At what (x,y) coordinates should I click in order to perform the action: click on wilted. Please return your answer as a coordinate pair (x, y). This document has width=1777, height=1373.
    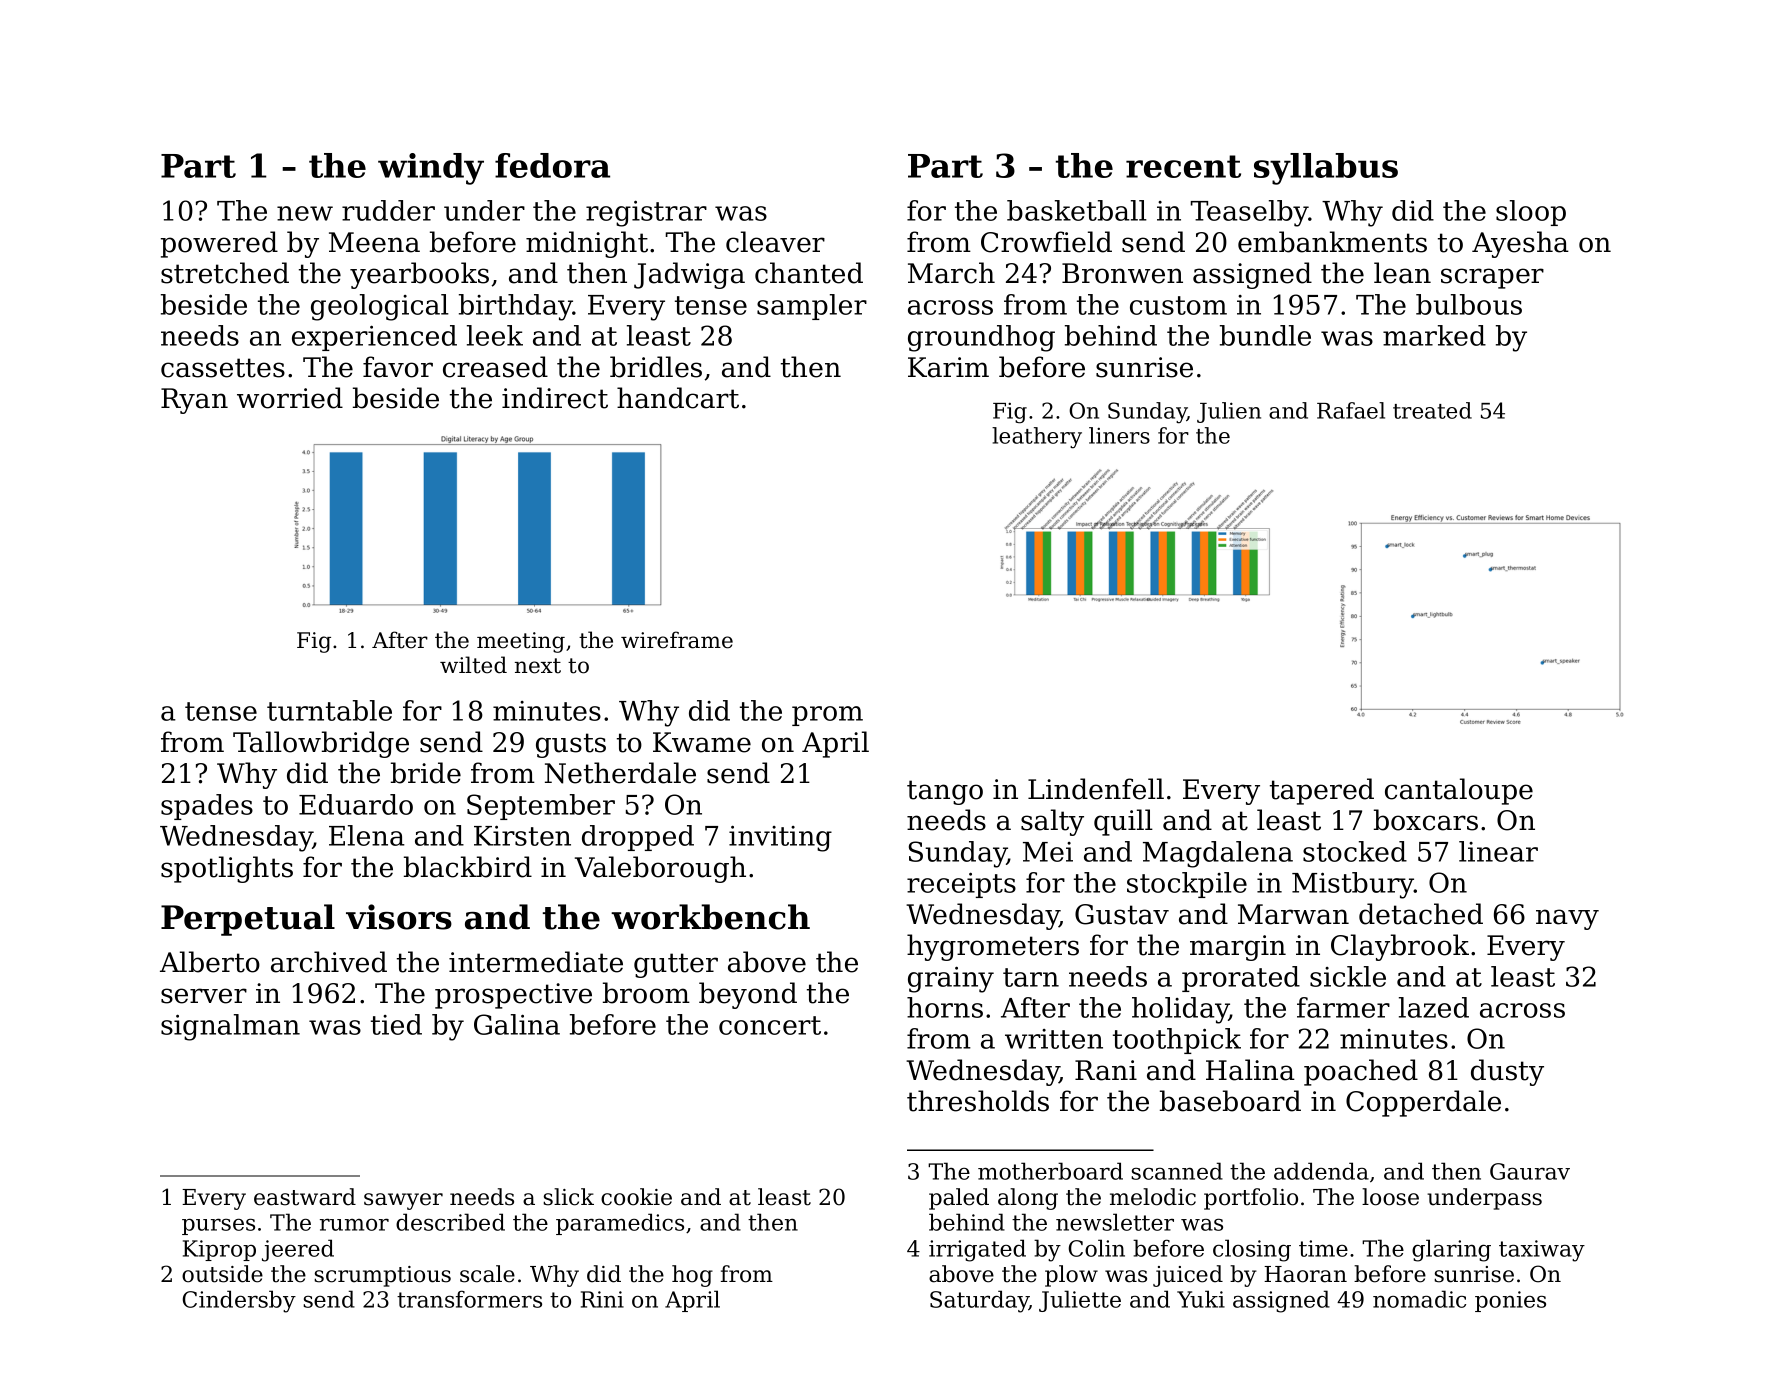
    Looking at the image, I should click on (473, 665).
